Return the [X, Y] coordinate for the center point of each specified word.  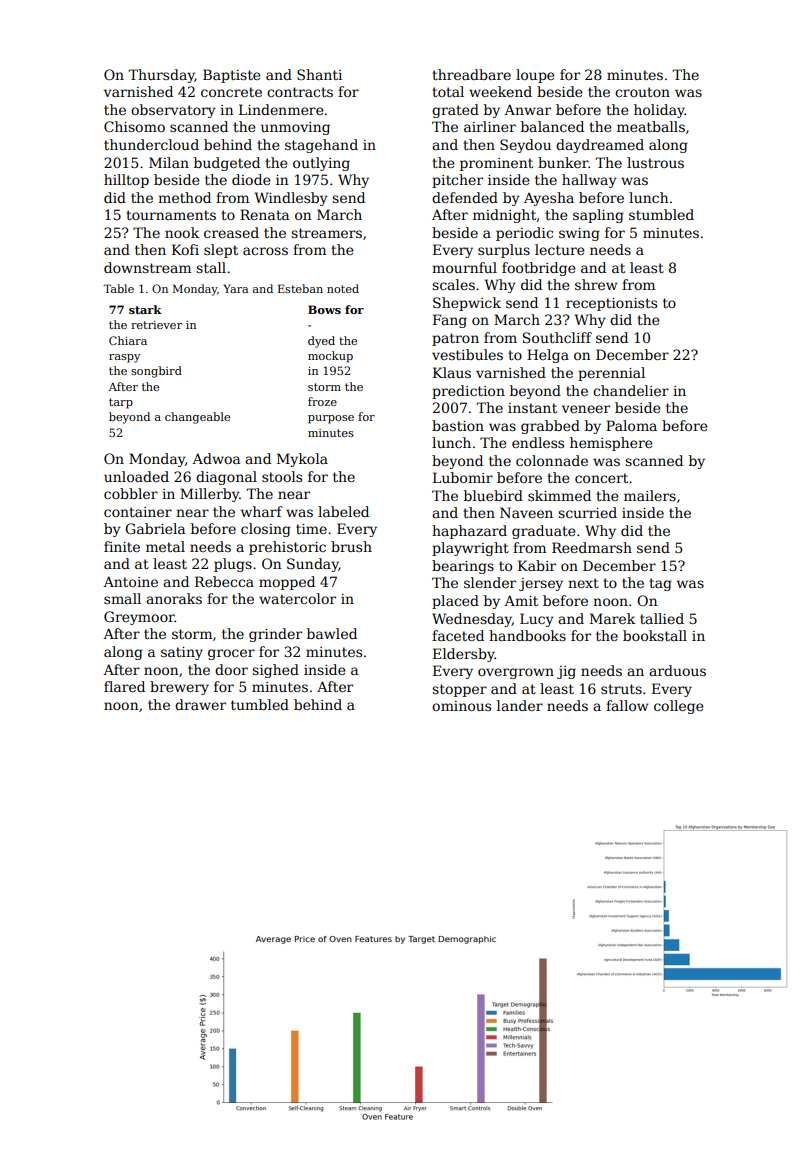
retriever [156, 325]
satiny [182, 653]
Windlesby [291, 199]
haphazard [469, 532]
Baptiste [232, 76]
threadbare [471, 74]
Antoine [130, 581]
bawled [332, 633]
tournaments [171, 215]
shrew [596, 284]
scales [453, 284]
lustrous [655, 162]
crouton [642, 92]
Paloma [631, 425]
